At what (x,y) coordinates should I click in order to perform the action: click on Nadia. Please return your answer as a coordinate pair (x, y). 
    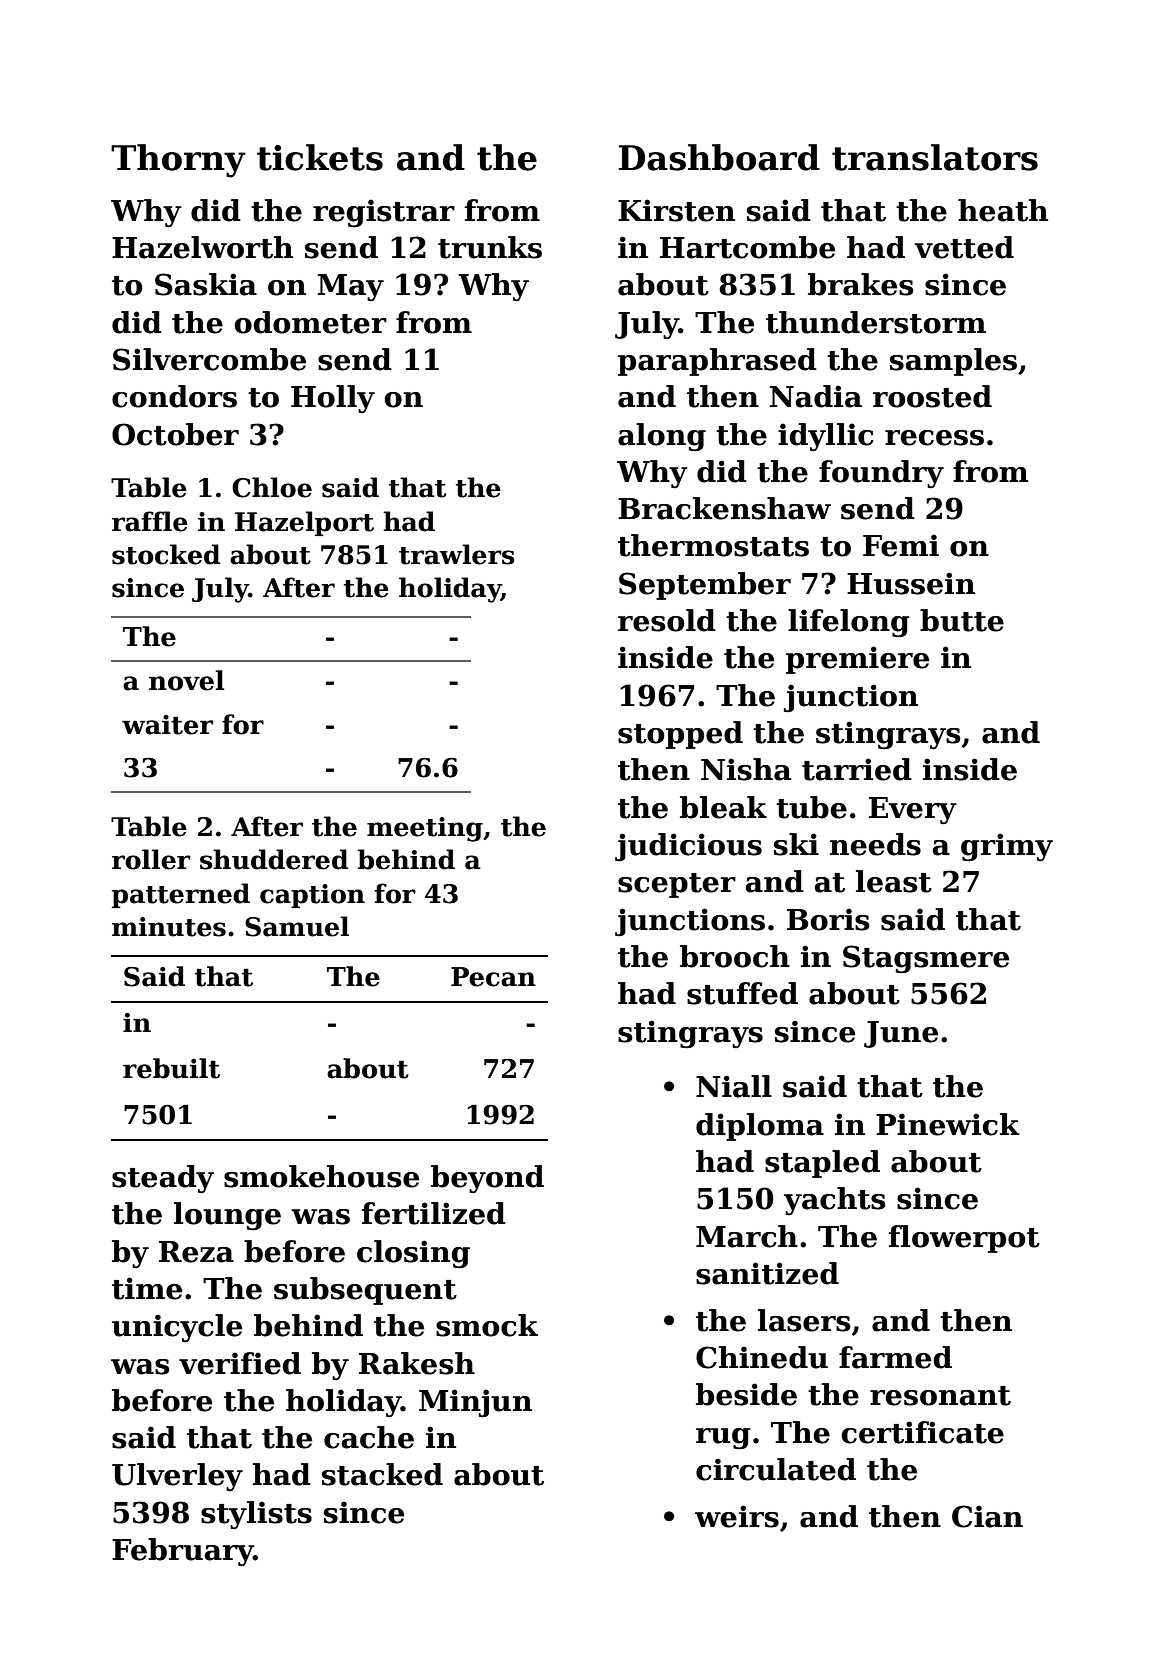
    Looking at the image, I should click on (816, 396).
